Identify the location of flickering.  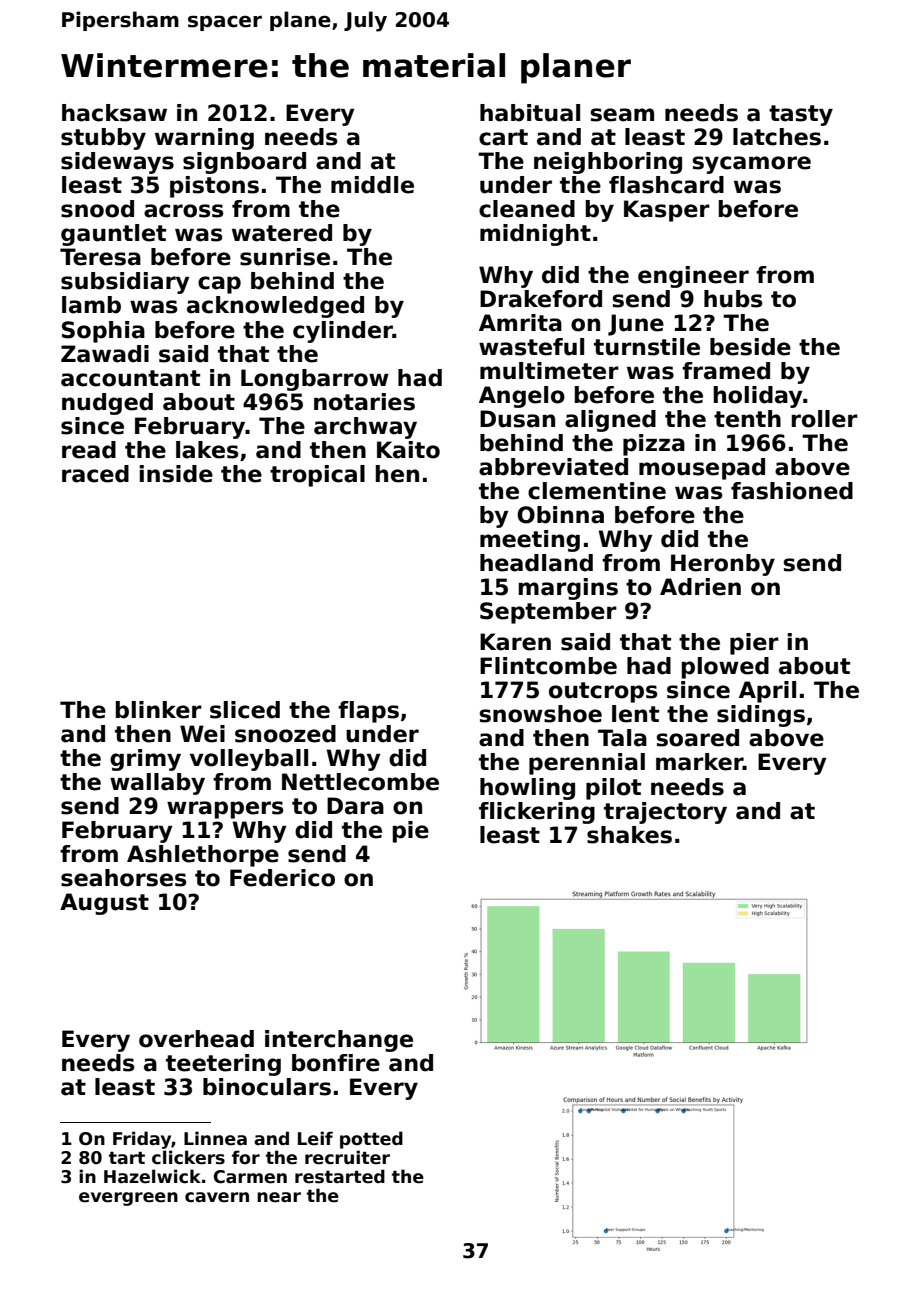
(537, 813).
